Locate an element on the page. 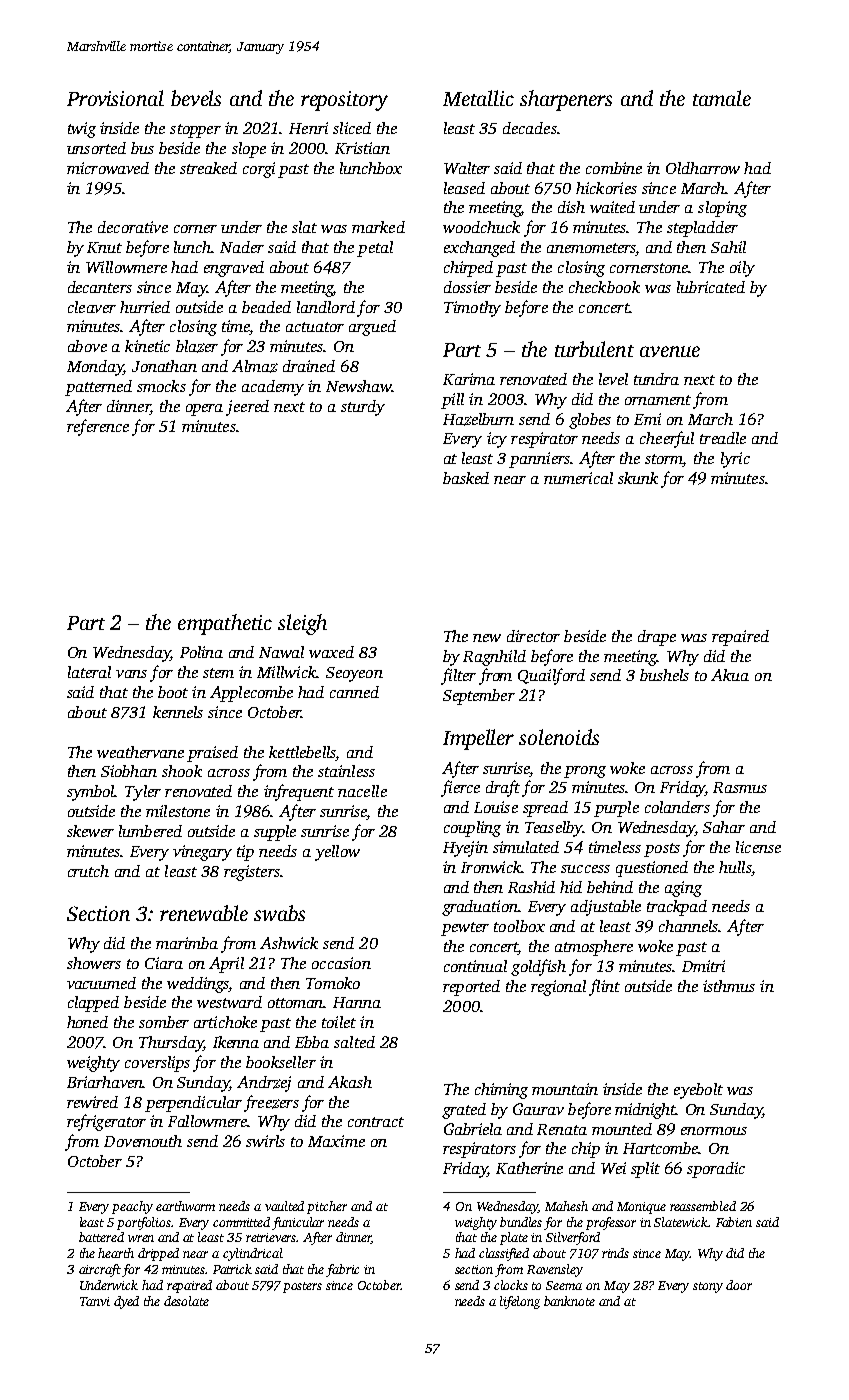 This image has height=1400, width=849. reference is located at coordinates (98, 427).
